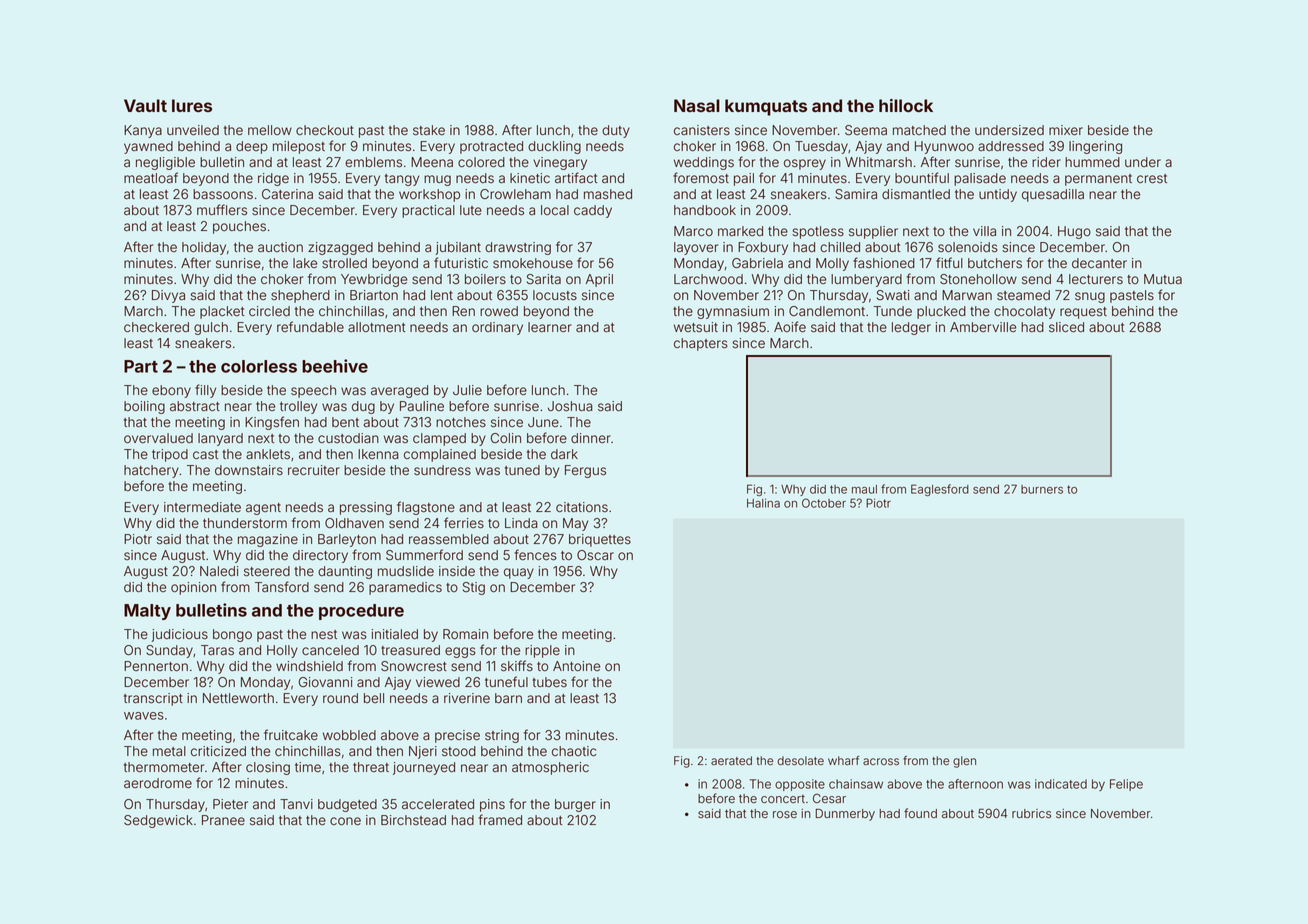 The image size is (1308, 924). Describe the element at coordinates (740, 231) in the screenshot. I see `marked` at that location.
